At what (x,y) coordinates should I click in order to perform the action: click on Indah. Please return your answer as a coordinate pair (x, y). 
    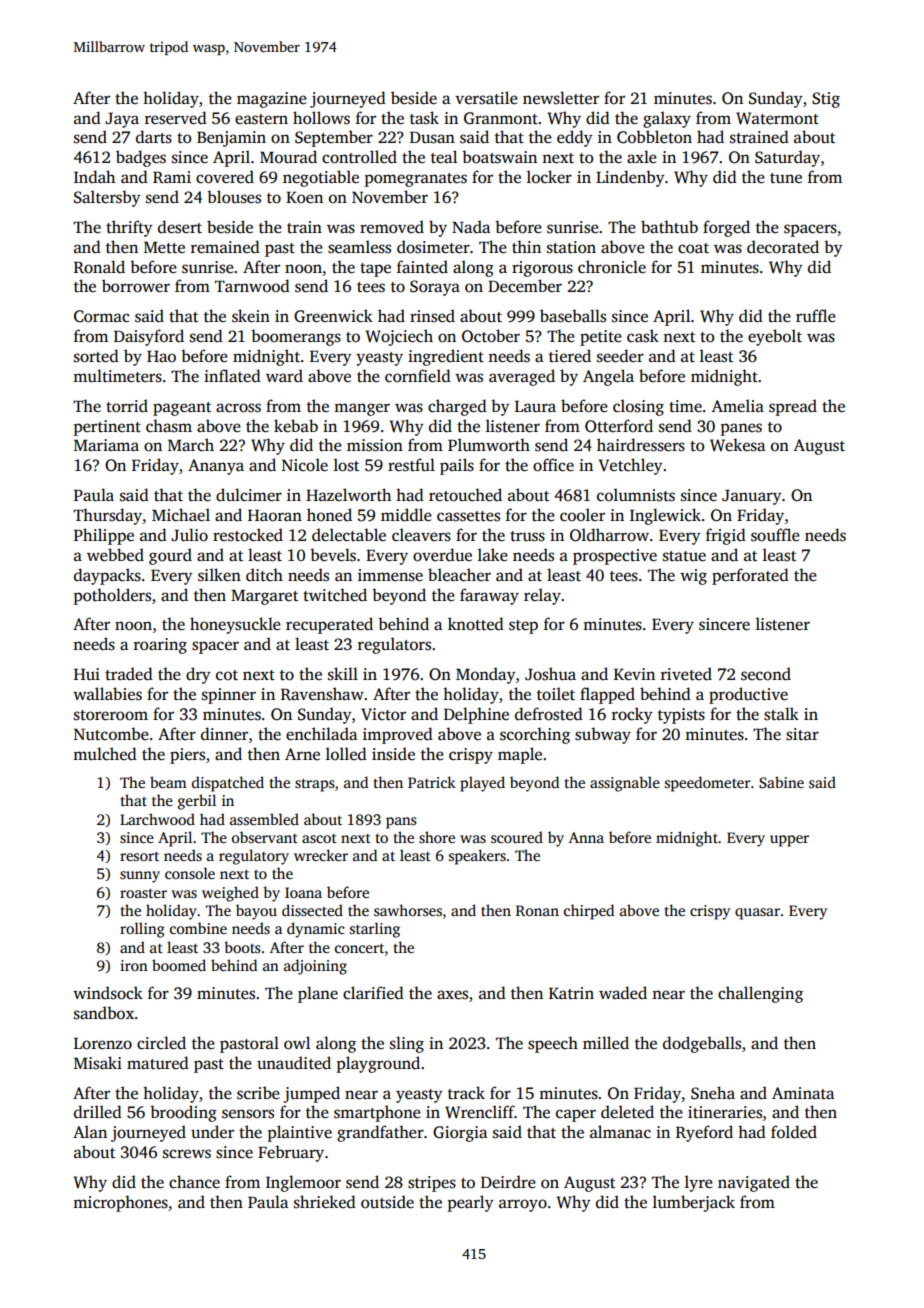
    Looking at the image, I should click on (94, 176).
